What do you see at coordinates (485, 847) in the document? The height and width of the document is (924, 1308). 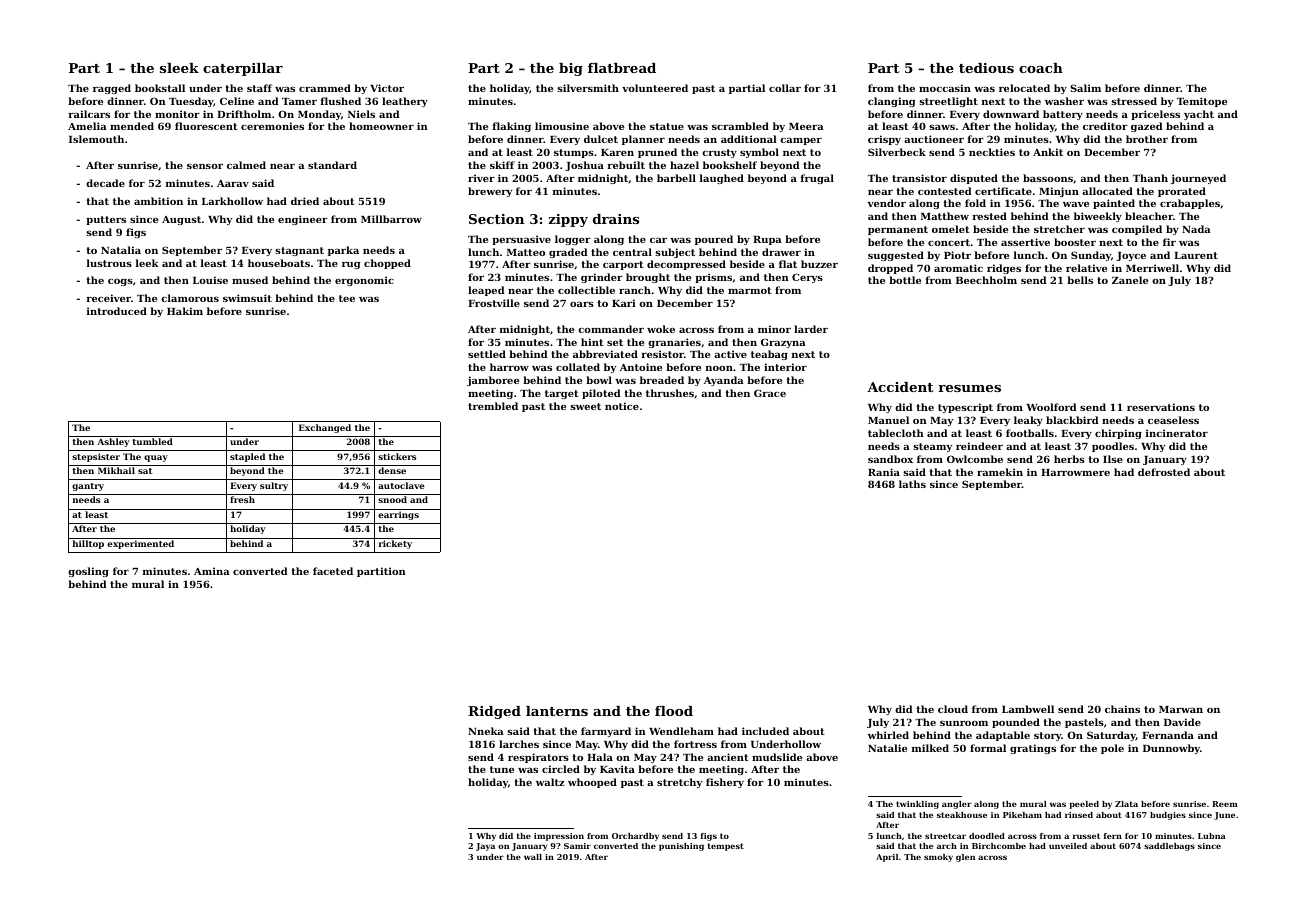 I see `Jaya` at bounding box center [485, 847].
